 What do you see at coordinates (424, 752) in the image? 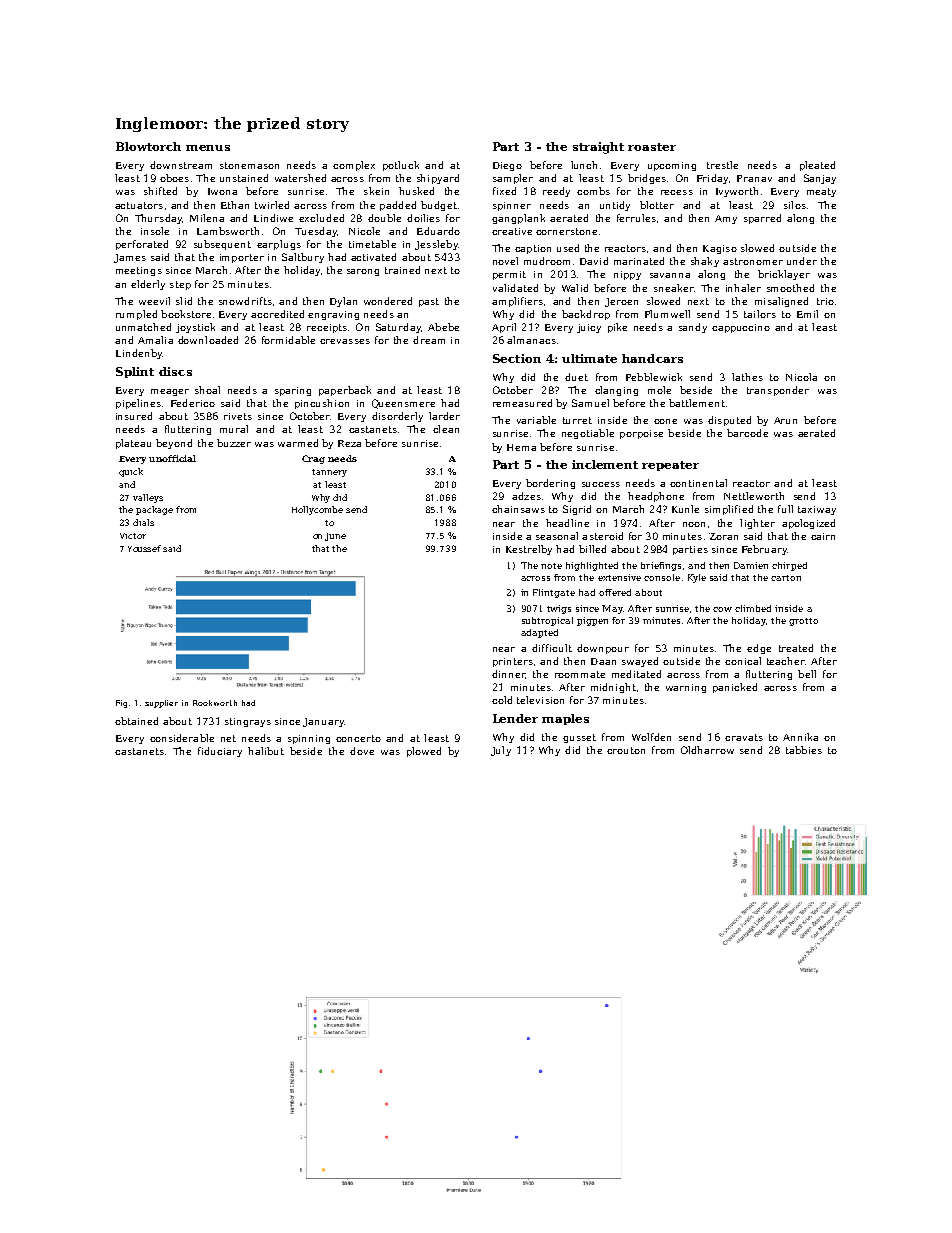
I see `plowed` at bounding box center [424, 752].
